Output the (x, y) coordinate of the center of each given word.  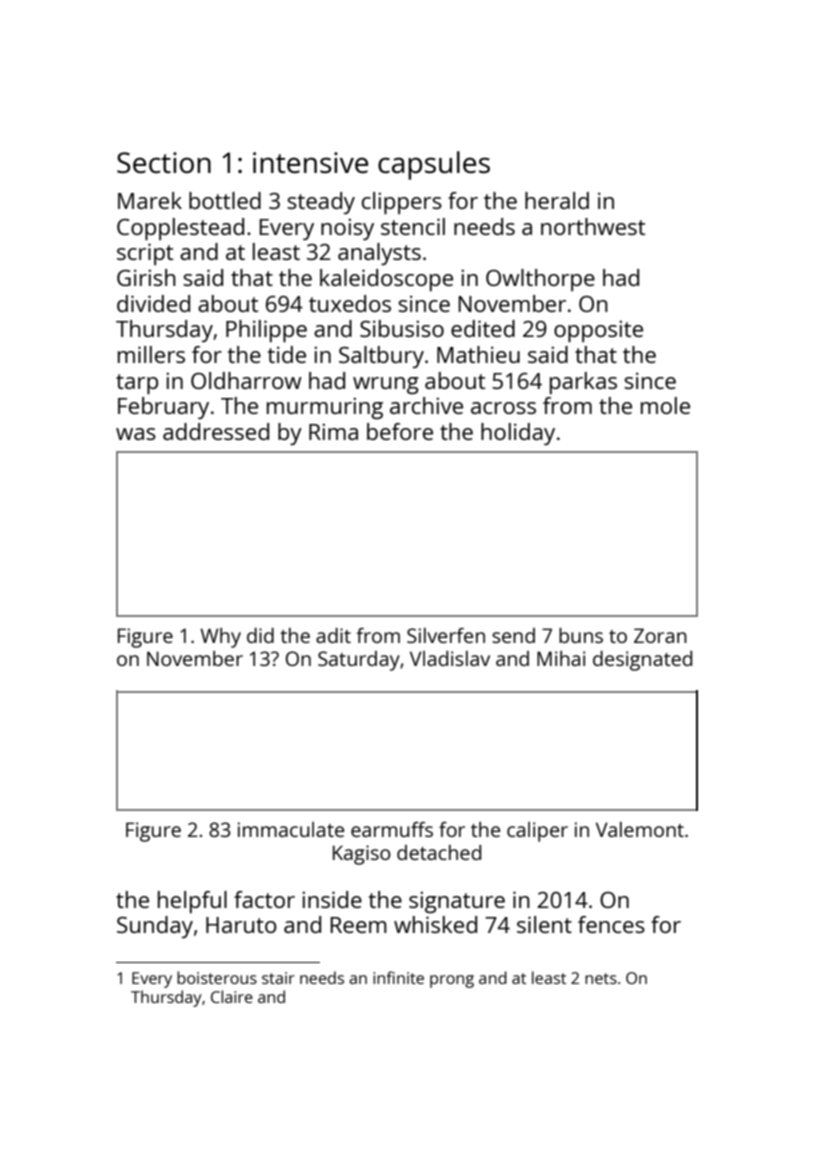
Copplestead (180, 229)
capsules (434, 165)
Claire (232, 996)
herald (557, 200)
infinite (398, 977)
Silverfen (446, 635)
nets (601, 978)
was (136, 434)
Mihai (561, 658)
